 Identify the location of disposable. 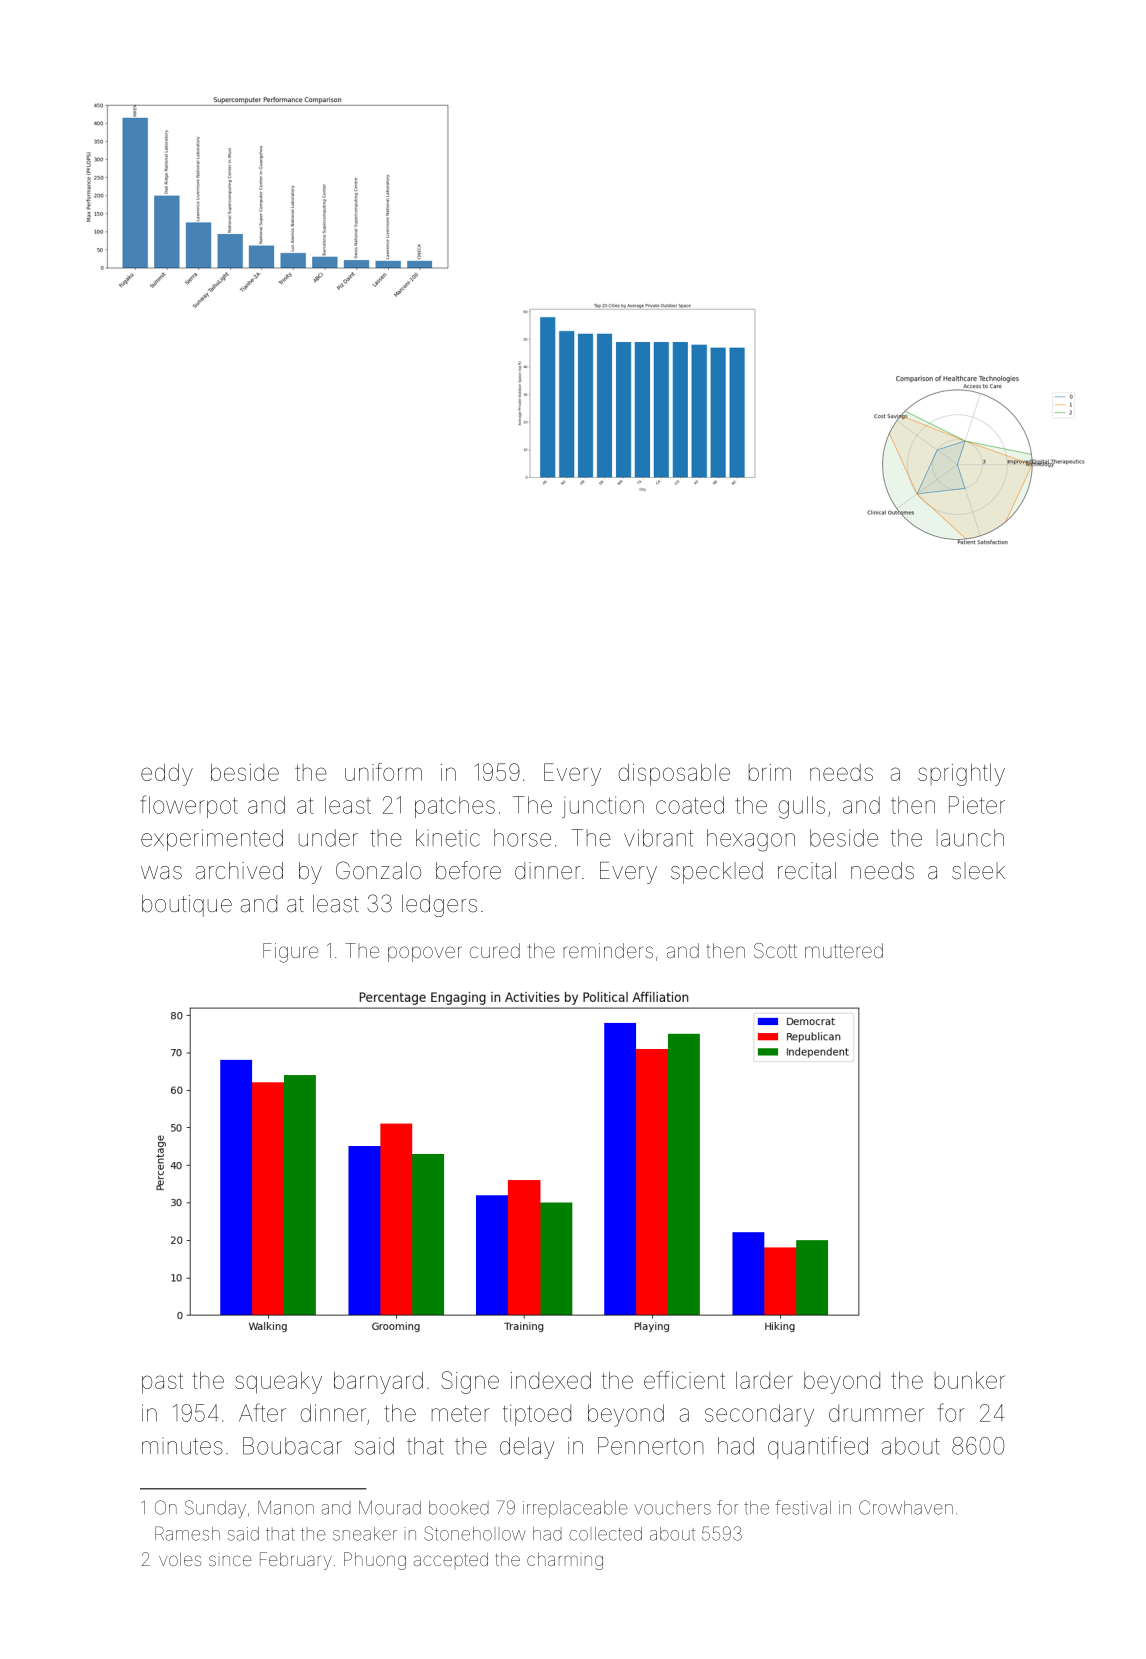
(674, 775).
